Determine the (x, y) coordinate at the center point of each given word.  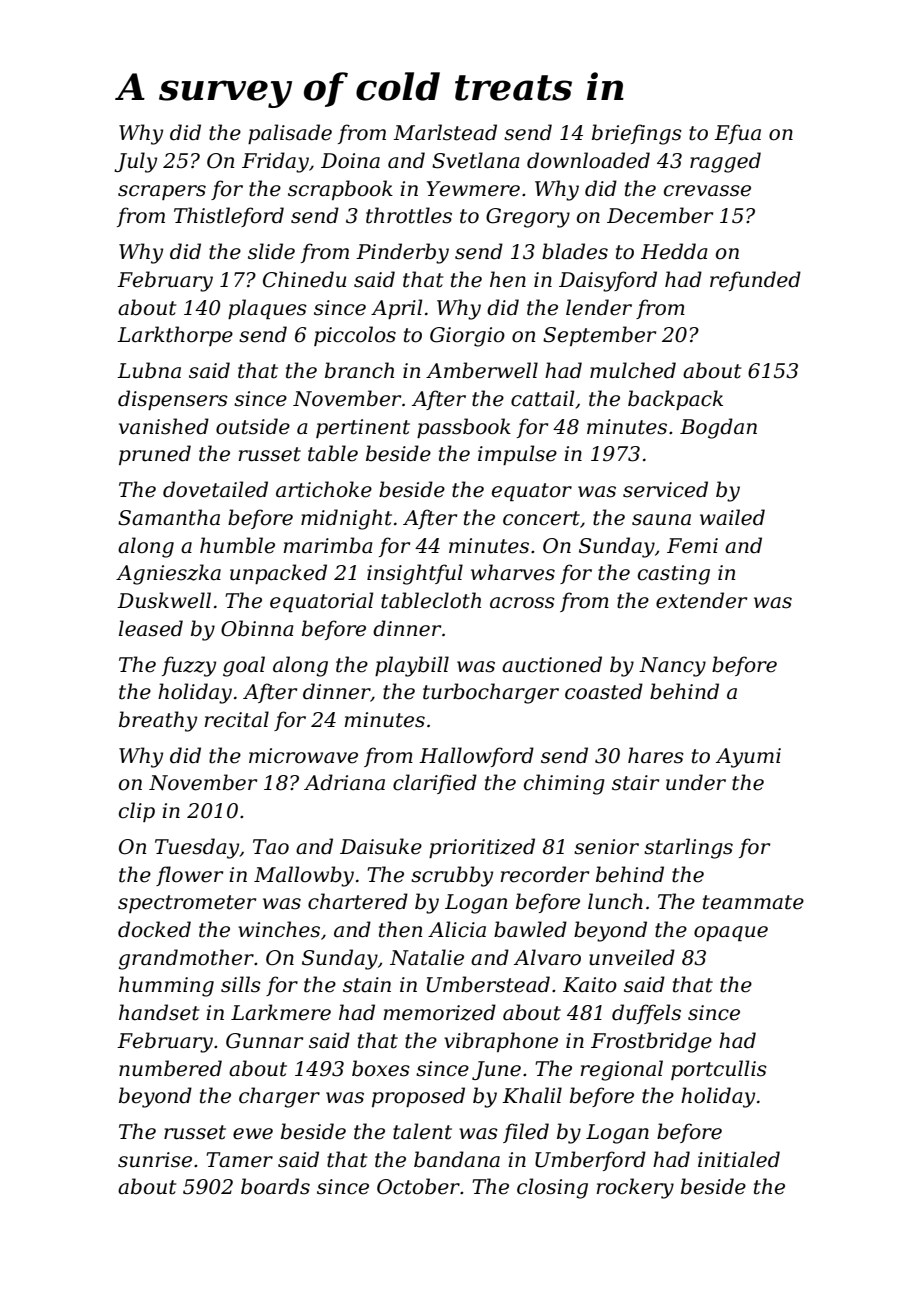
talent (422, 1131)
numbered (170, 1068)
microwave (303, 756)
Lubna (149, 370)
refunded (755, 281)
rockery (635, 1188)
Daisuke (381, 846)
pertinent (363, 428)
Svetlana (476, 160)
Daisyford (608, 281)
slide (271, 251)
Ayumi (748, 758)
